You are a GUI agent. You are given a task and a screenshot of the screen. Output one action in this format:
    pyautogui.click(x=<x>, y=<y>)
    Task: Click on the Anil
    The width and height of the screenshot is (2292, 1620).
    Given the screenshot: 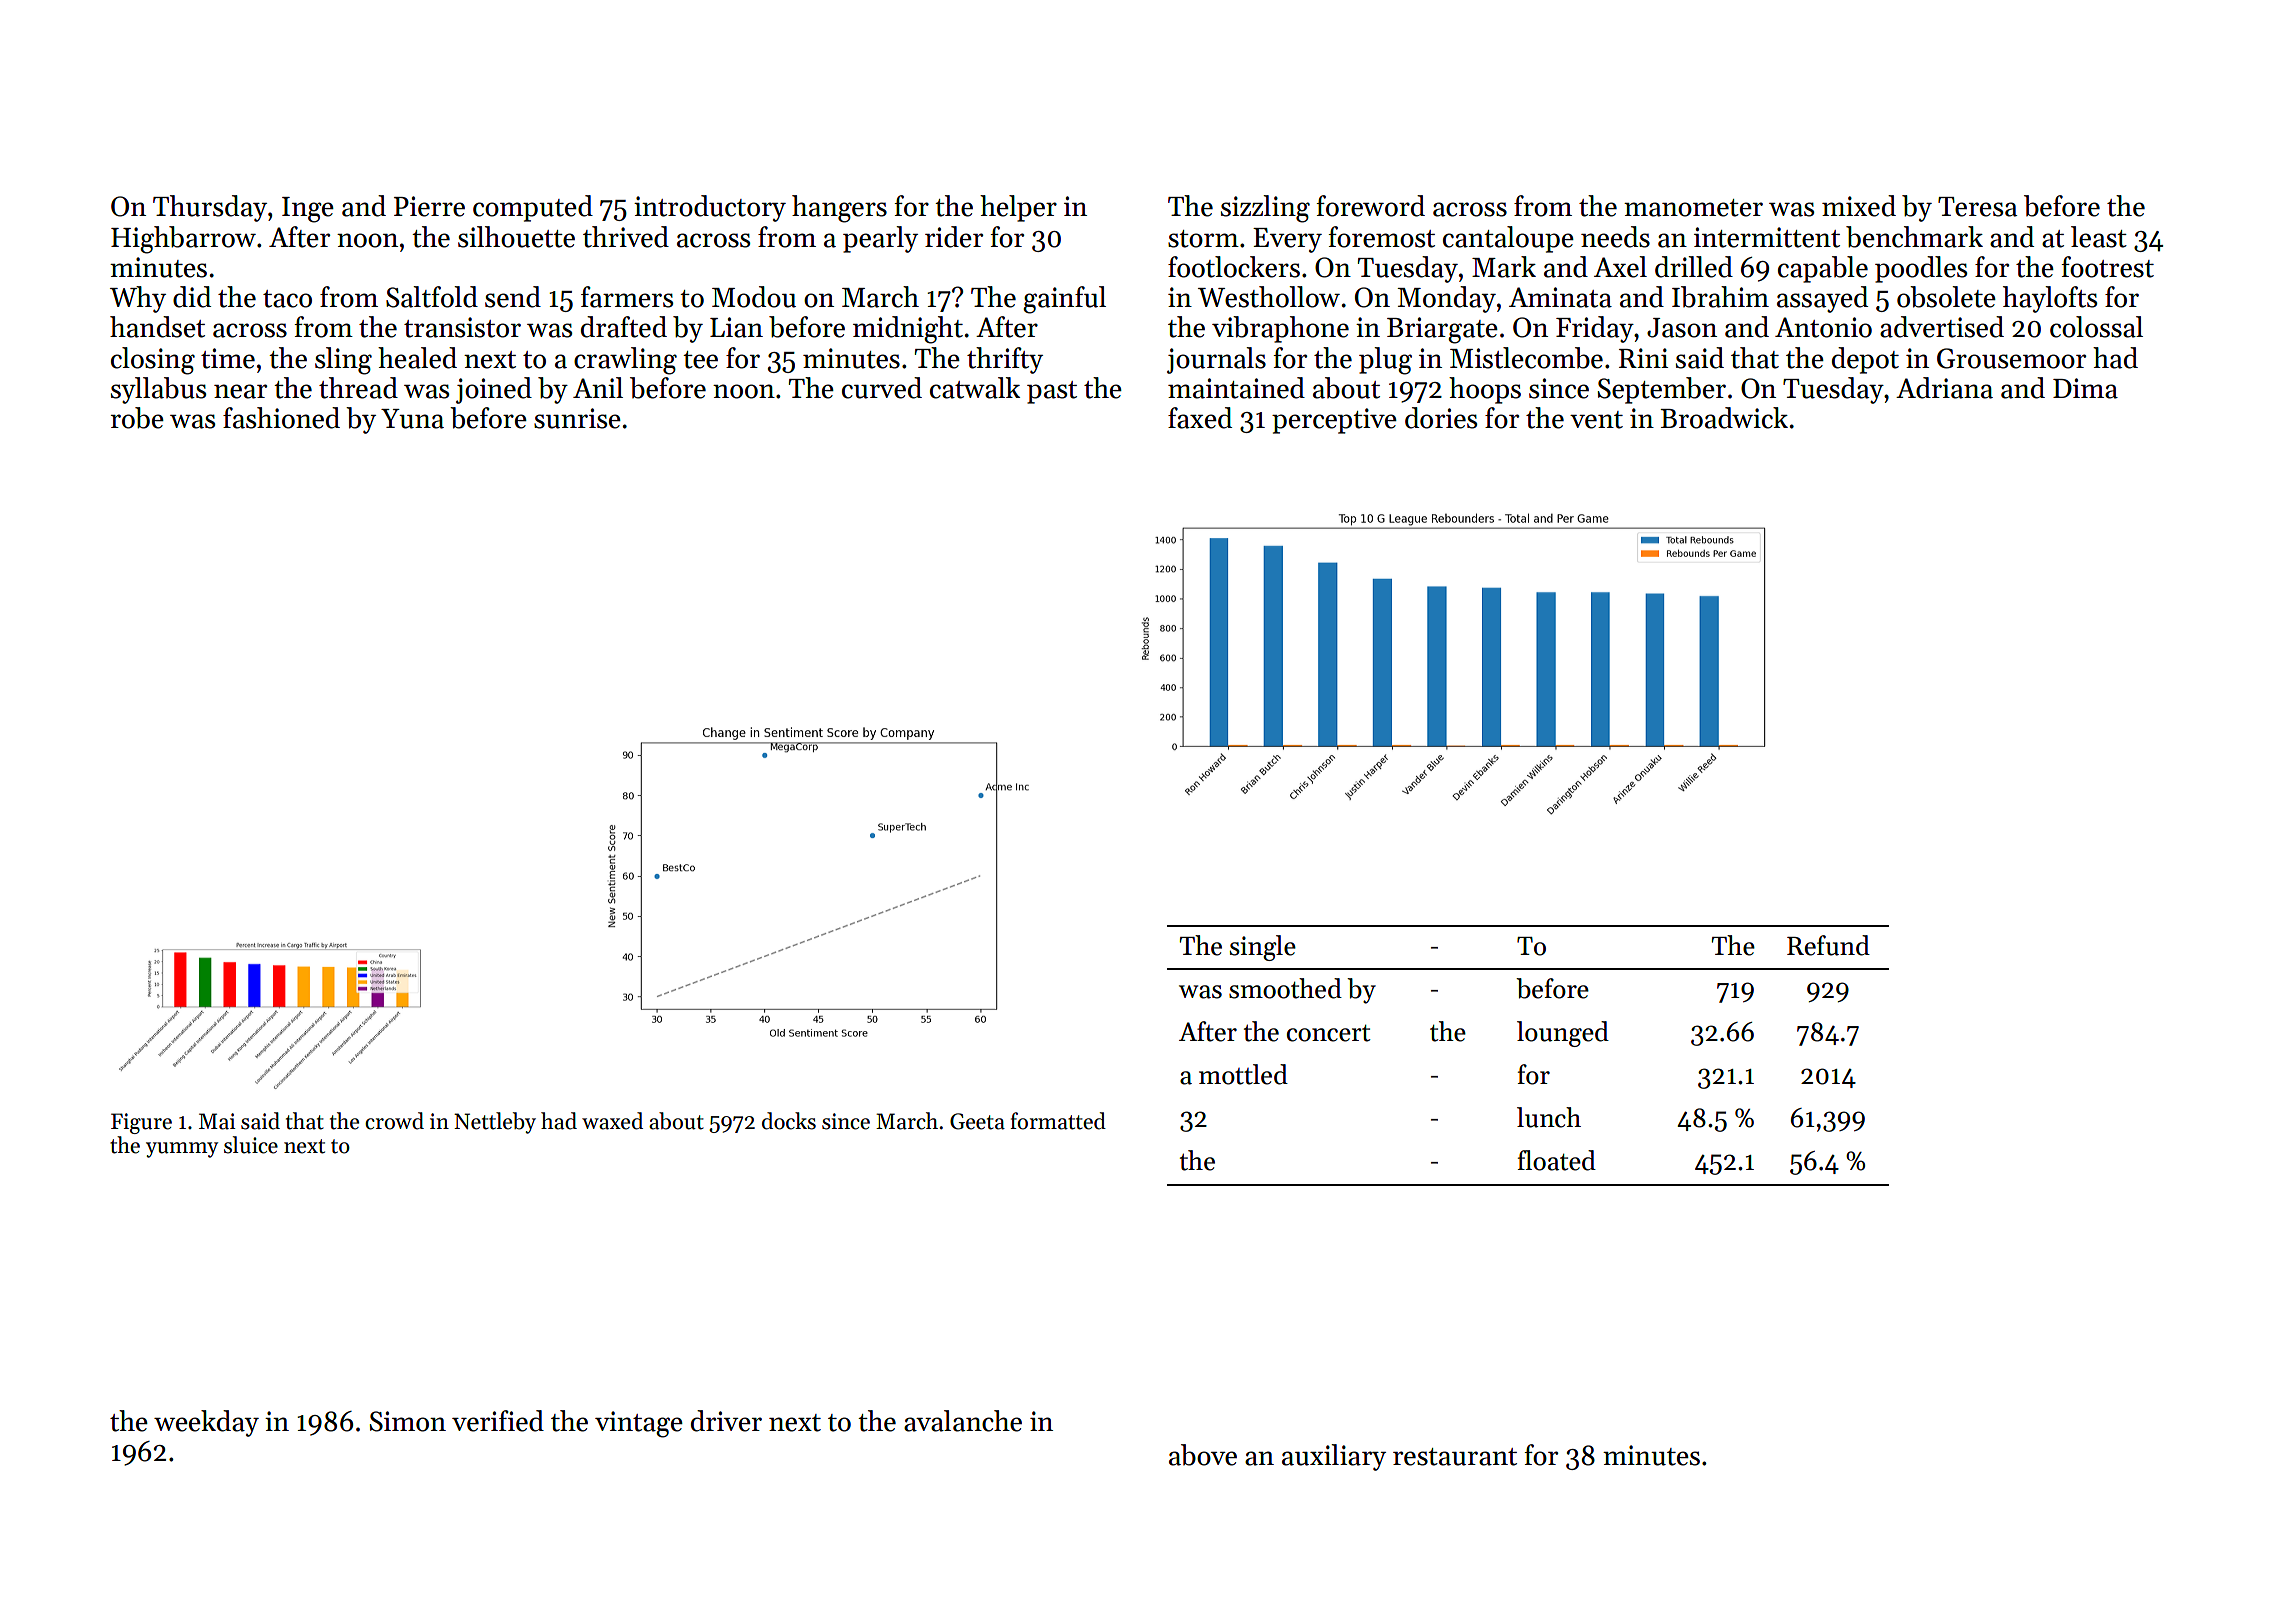 What is the action you would take?
    pyautogui.click(x=598, y=387)
